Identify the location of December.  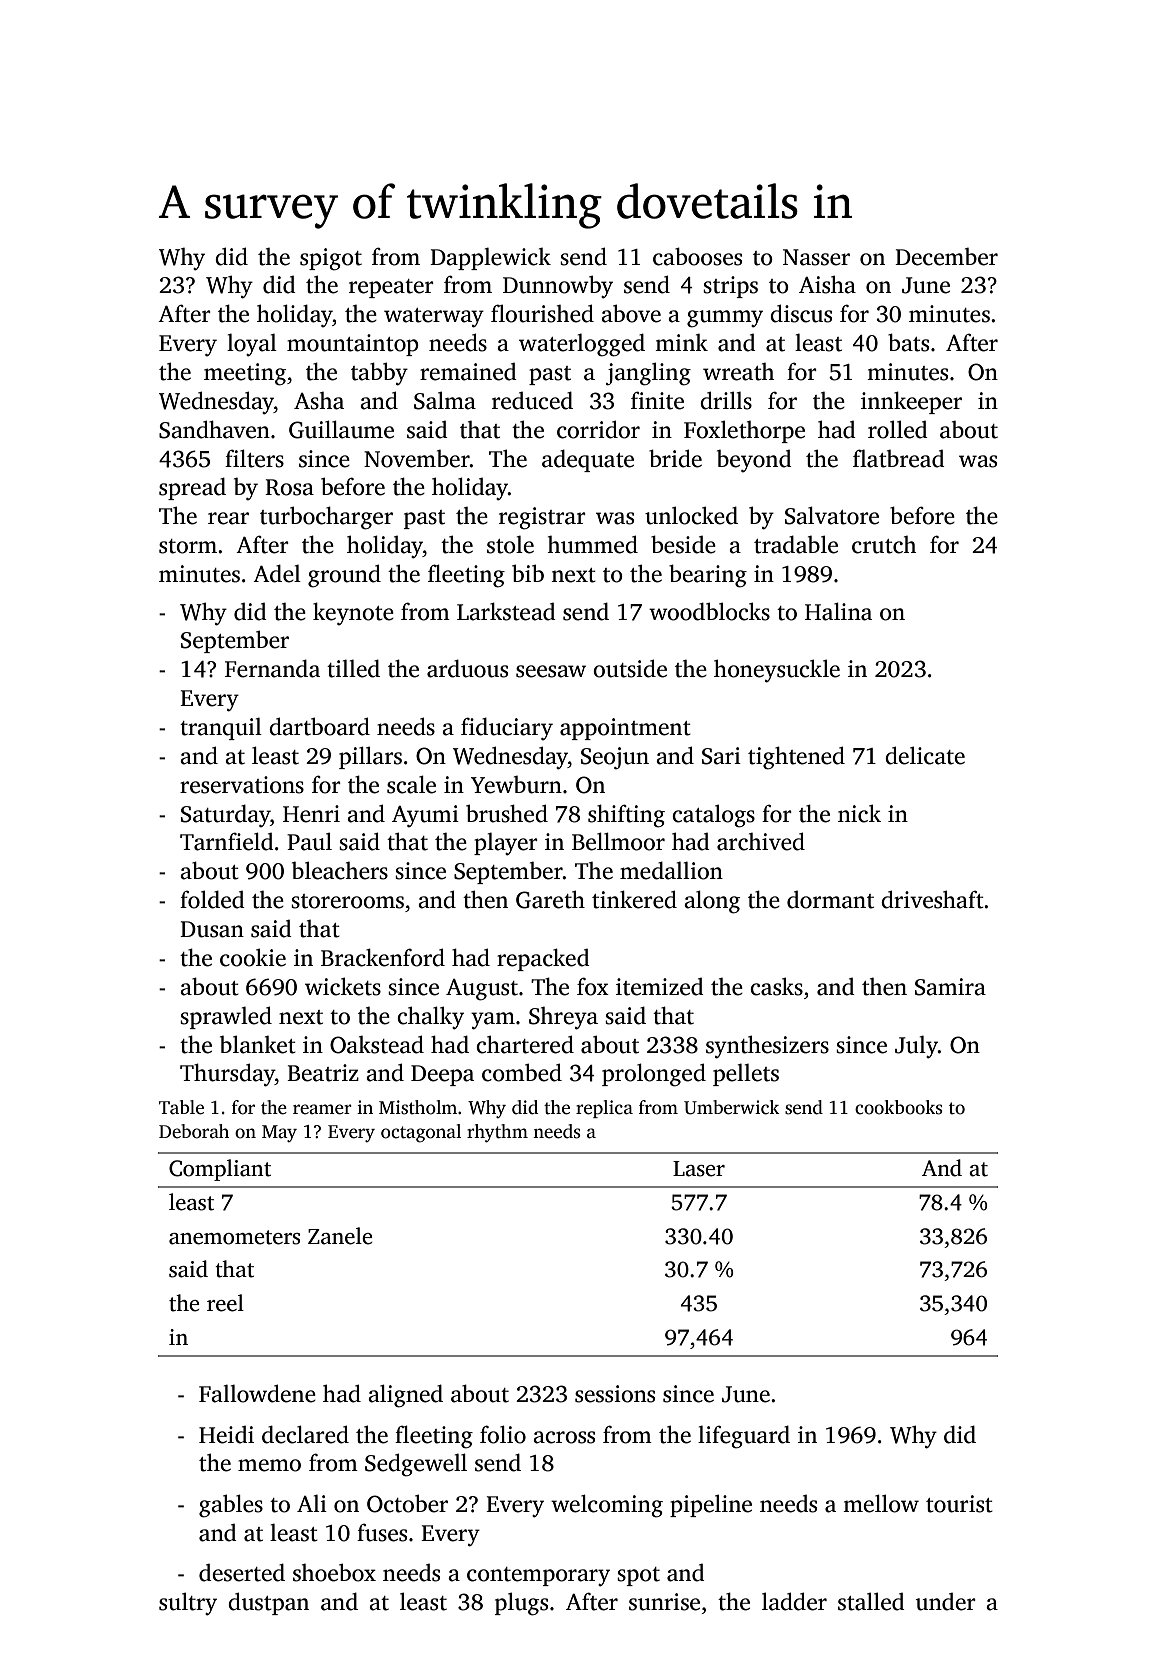
(946, 257).
